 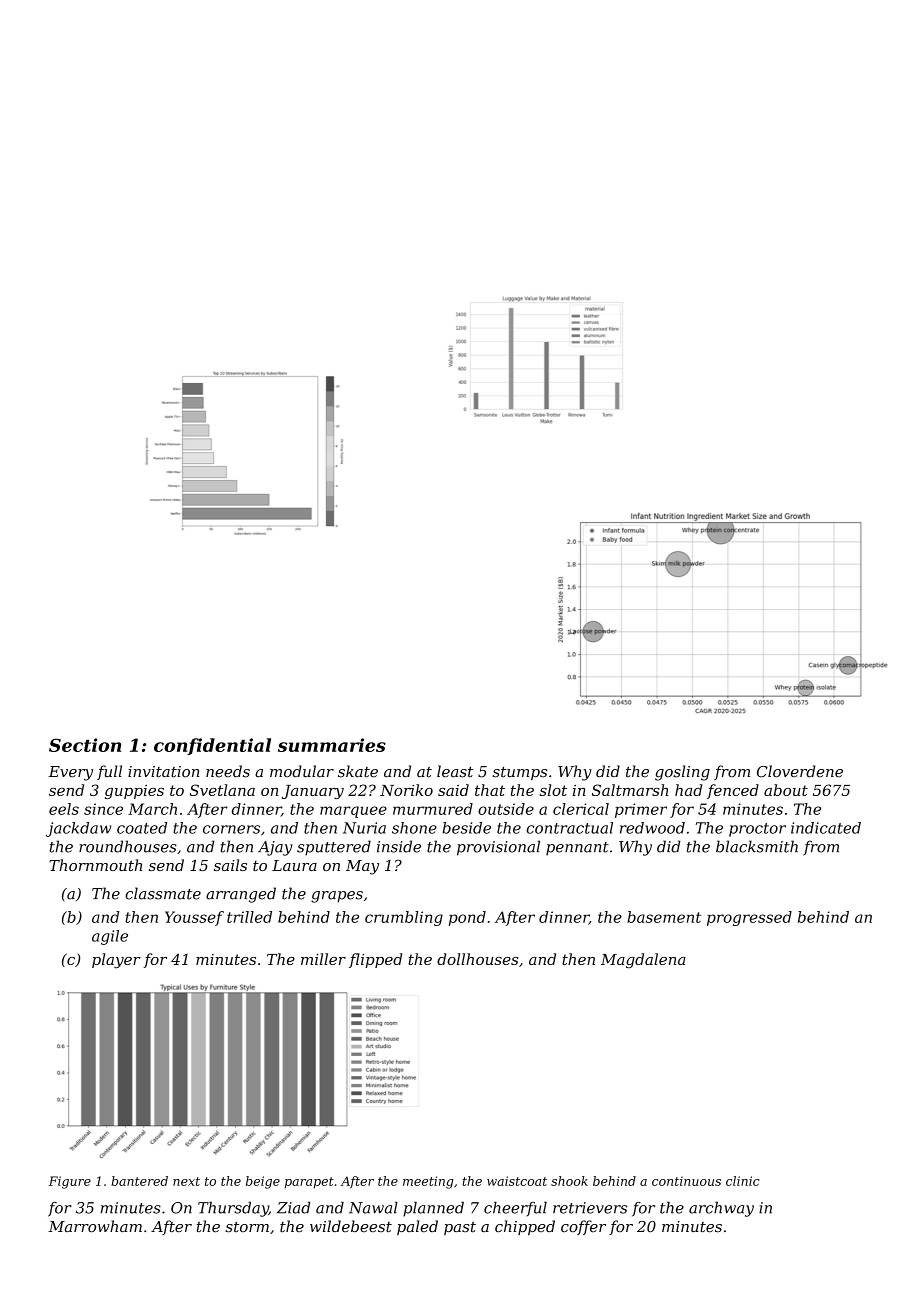 What do you see at coordinates (743, 1181) in the image?
I see `clinic` at bounding box center [743, 1181].
